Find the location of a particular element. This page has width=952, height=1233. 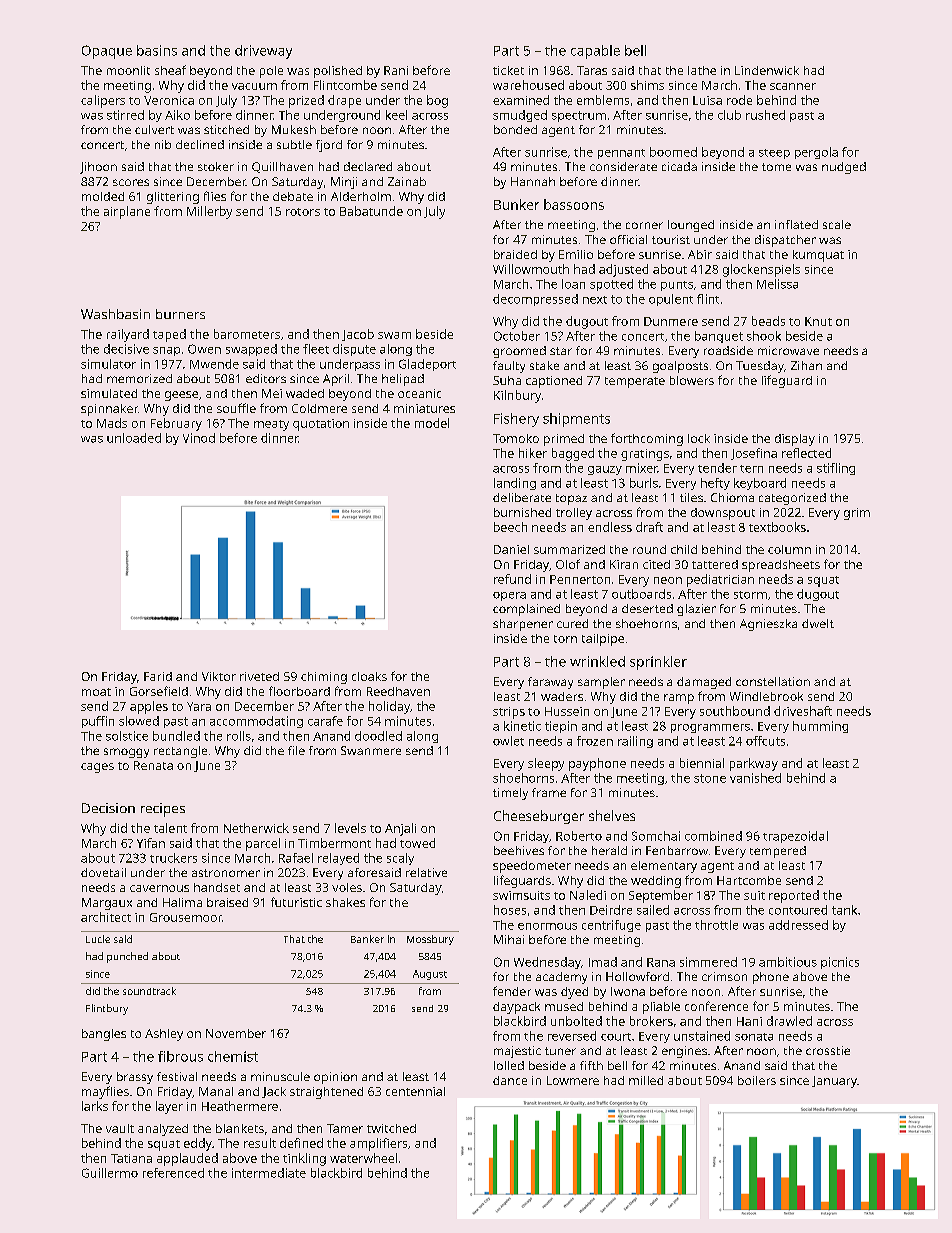

Washbasin is located at coordinates (115, 314).
